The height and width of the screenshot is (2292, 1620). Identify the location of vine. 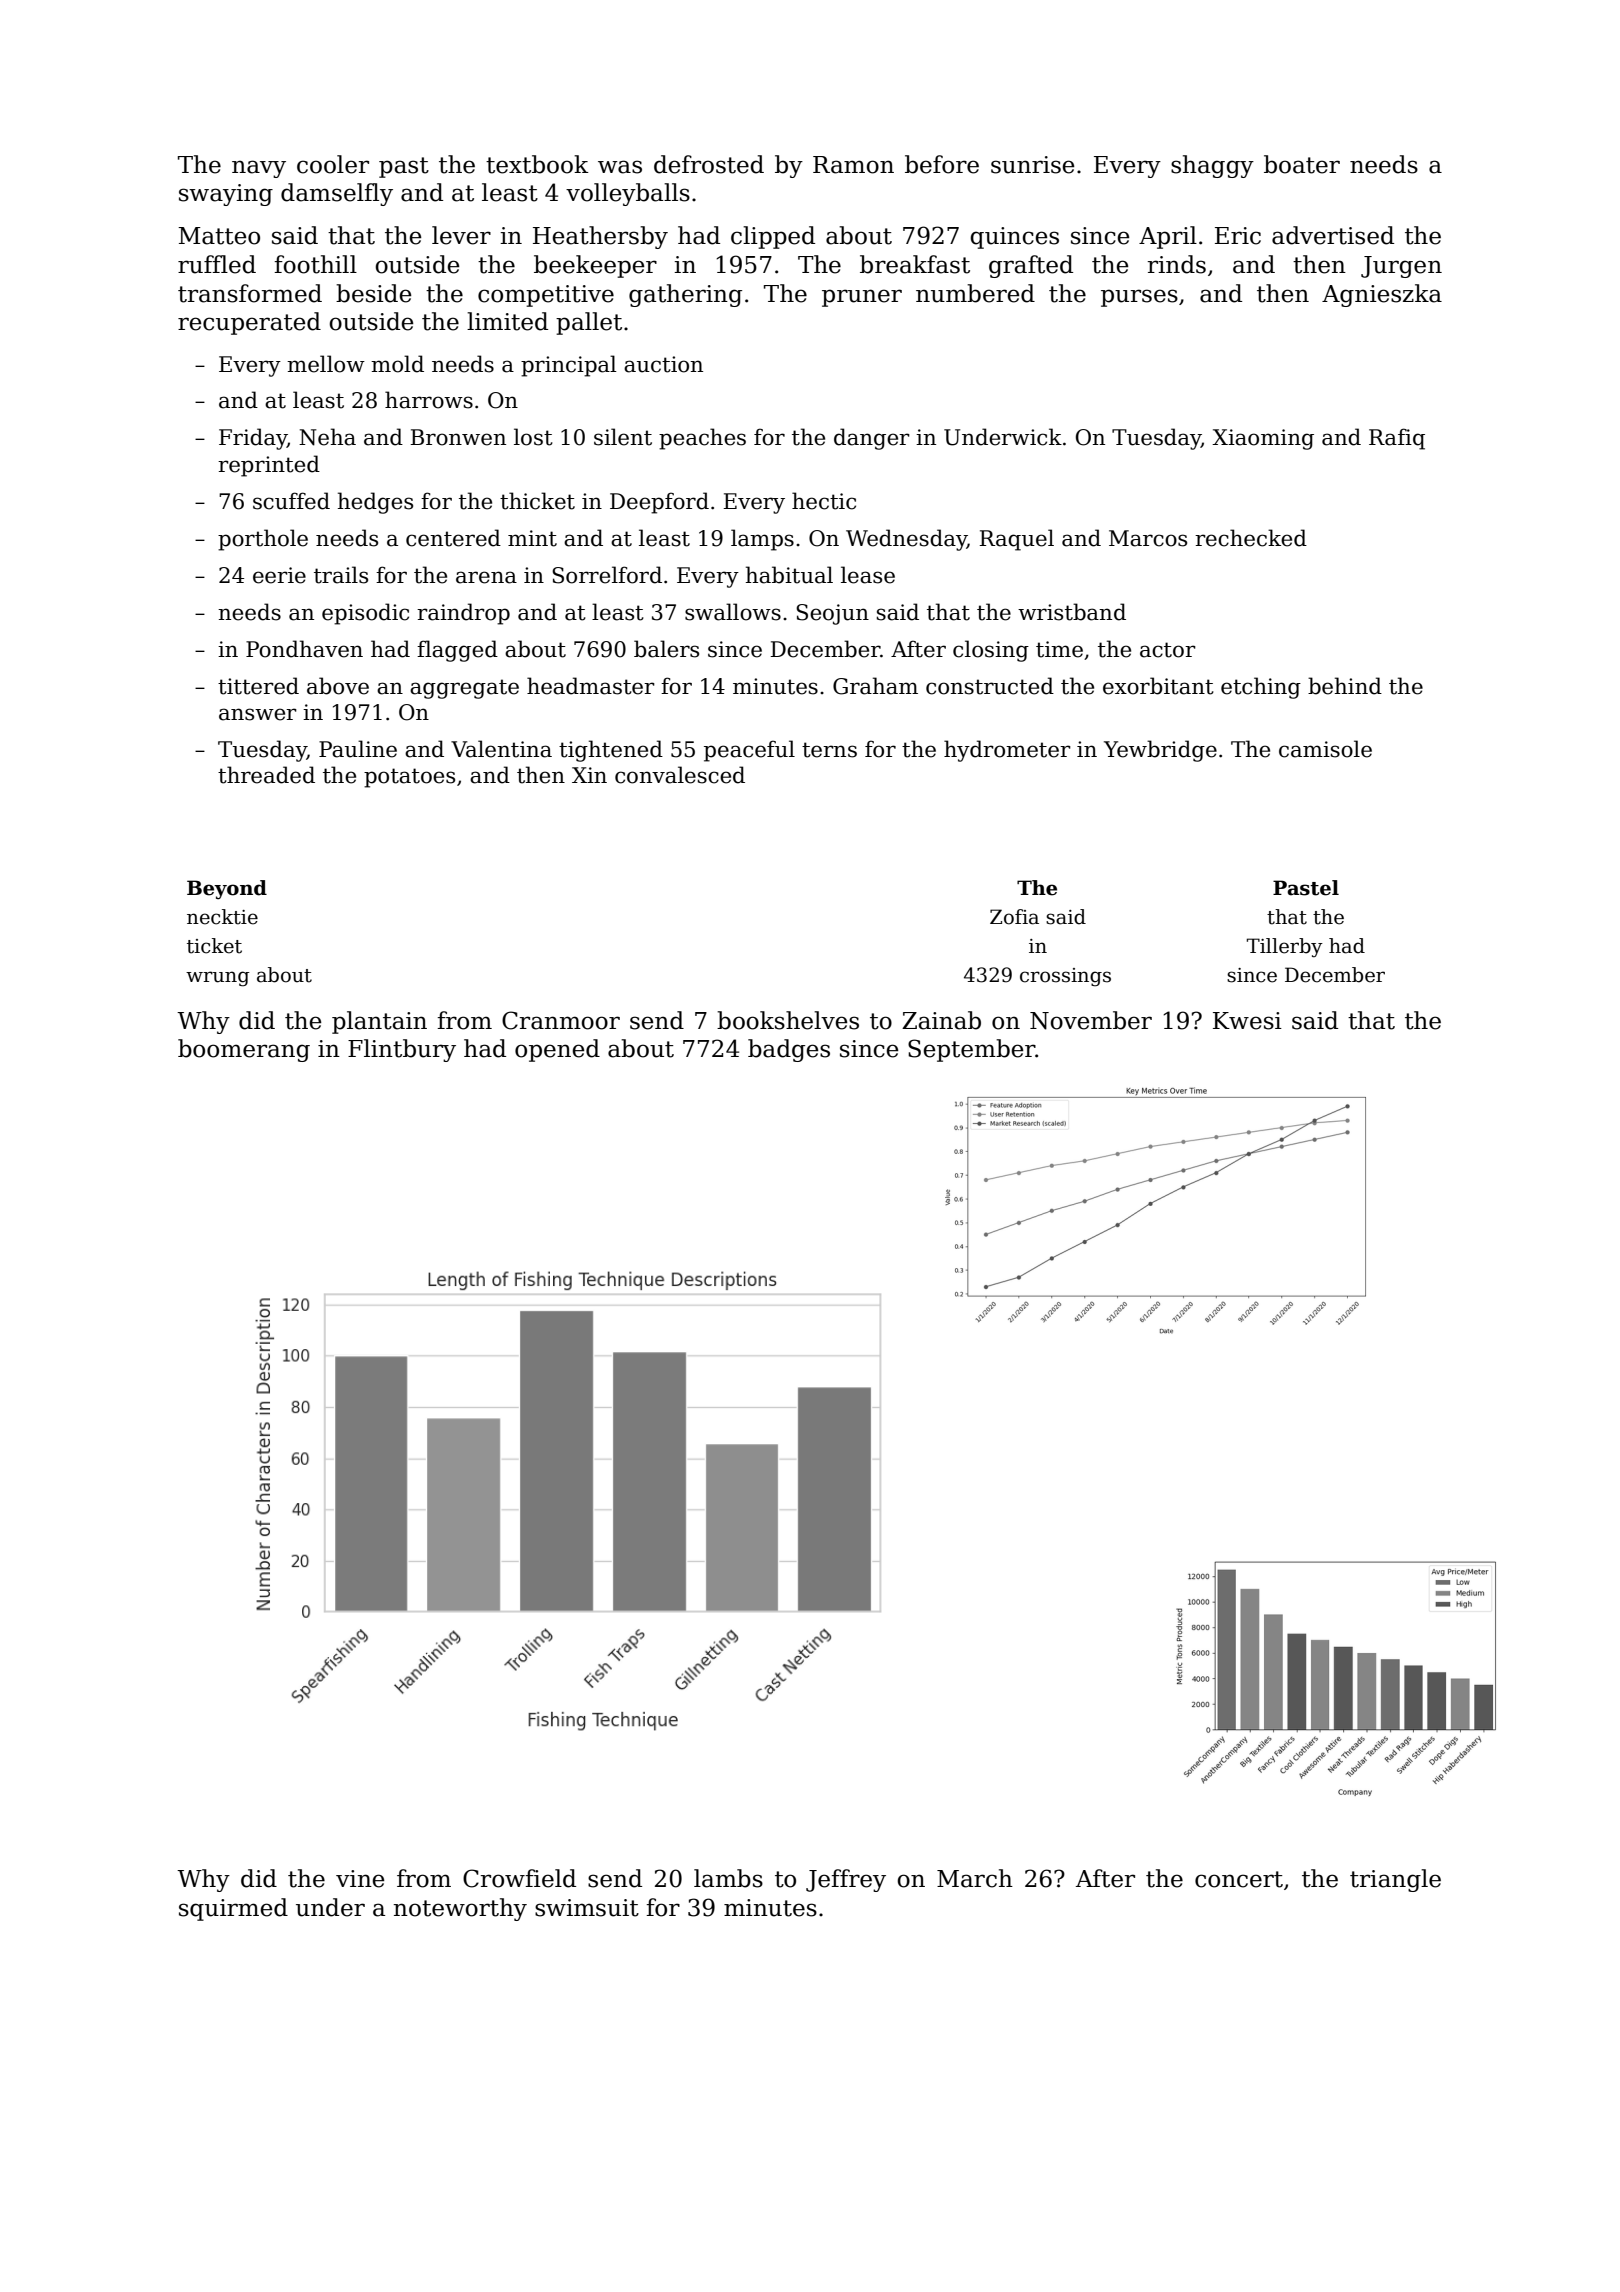
(360, 1879).
